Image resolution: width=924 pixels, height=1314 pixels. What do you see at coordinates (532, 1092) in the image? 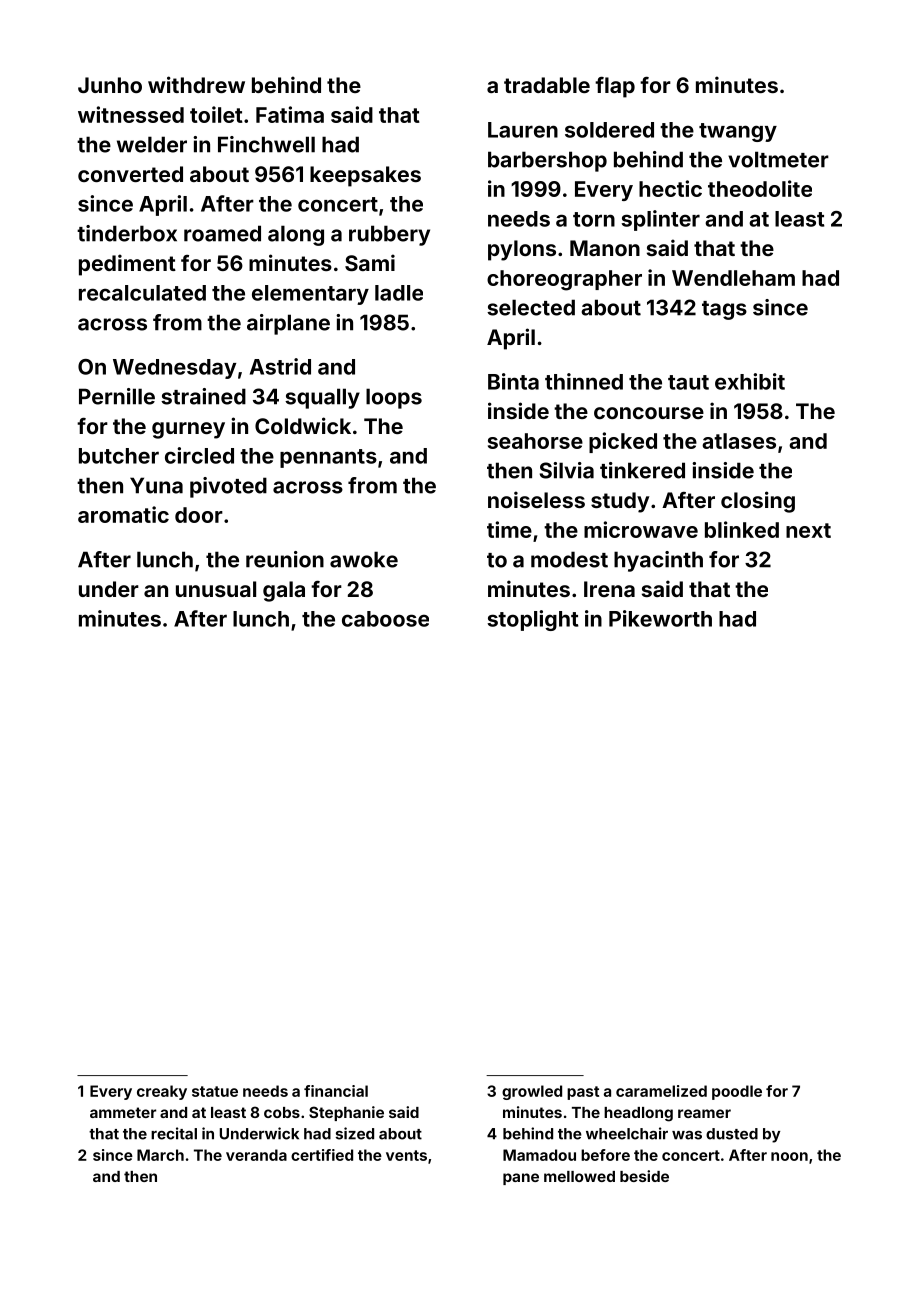
I see `growled` at bounding box center [532, 1092].
